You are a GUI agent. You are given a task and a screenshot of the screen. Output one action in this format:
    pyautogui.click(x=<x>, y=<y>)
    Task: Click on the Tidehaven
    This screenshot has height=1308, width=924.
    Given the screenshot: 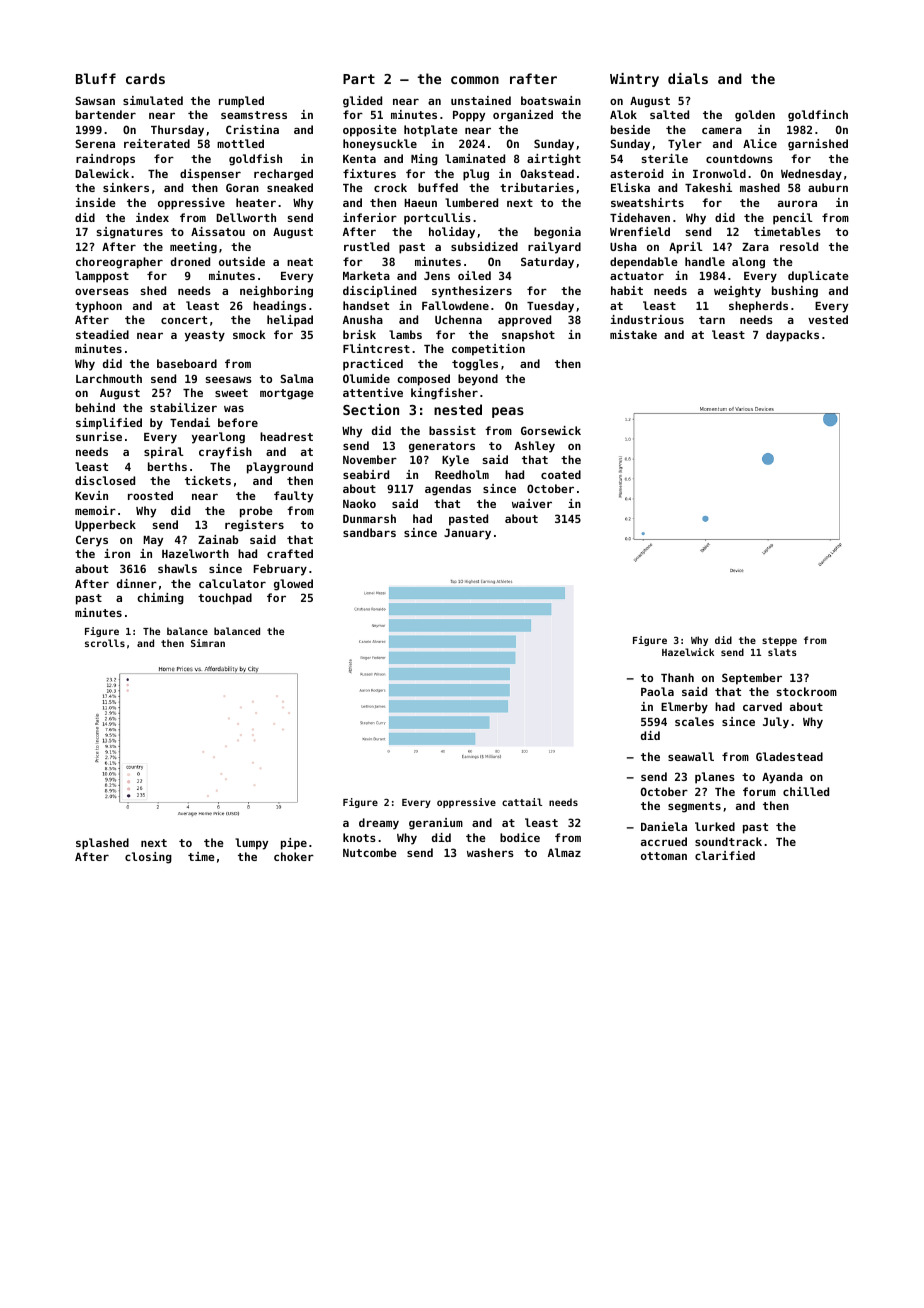 What is the action you would take?
    pyautogui.click(x=640, y=217)
